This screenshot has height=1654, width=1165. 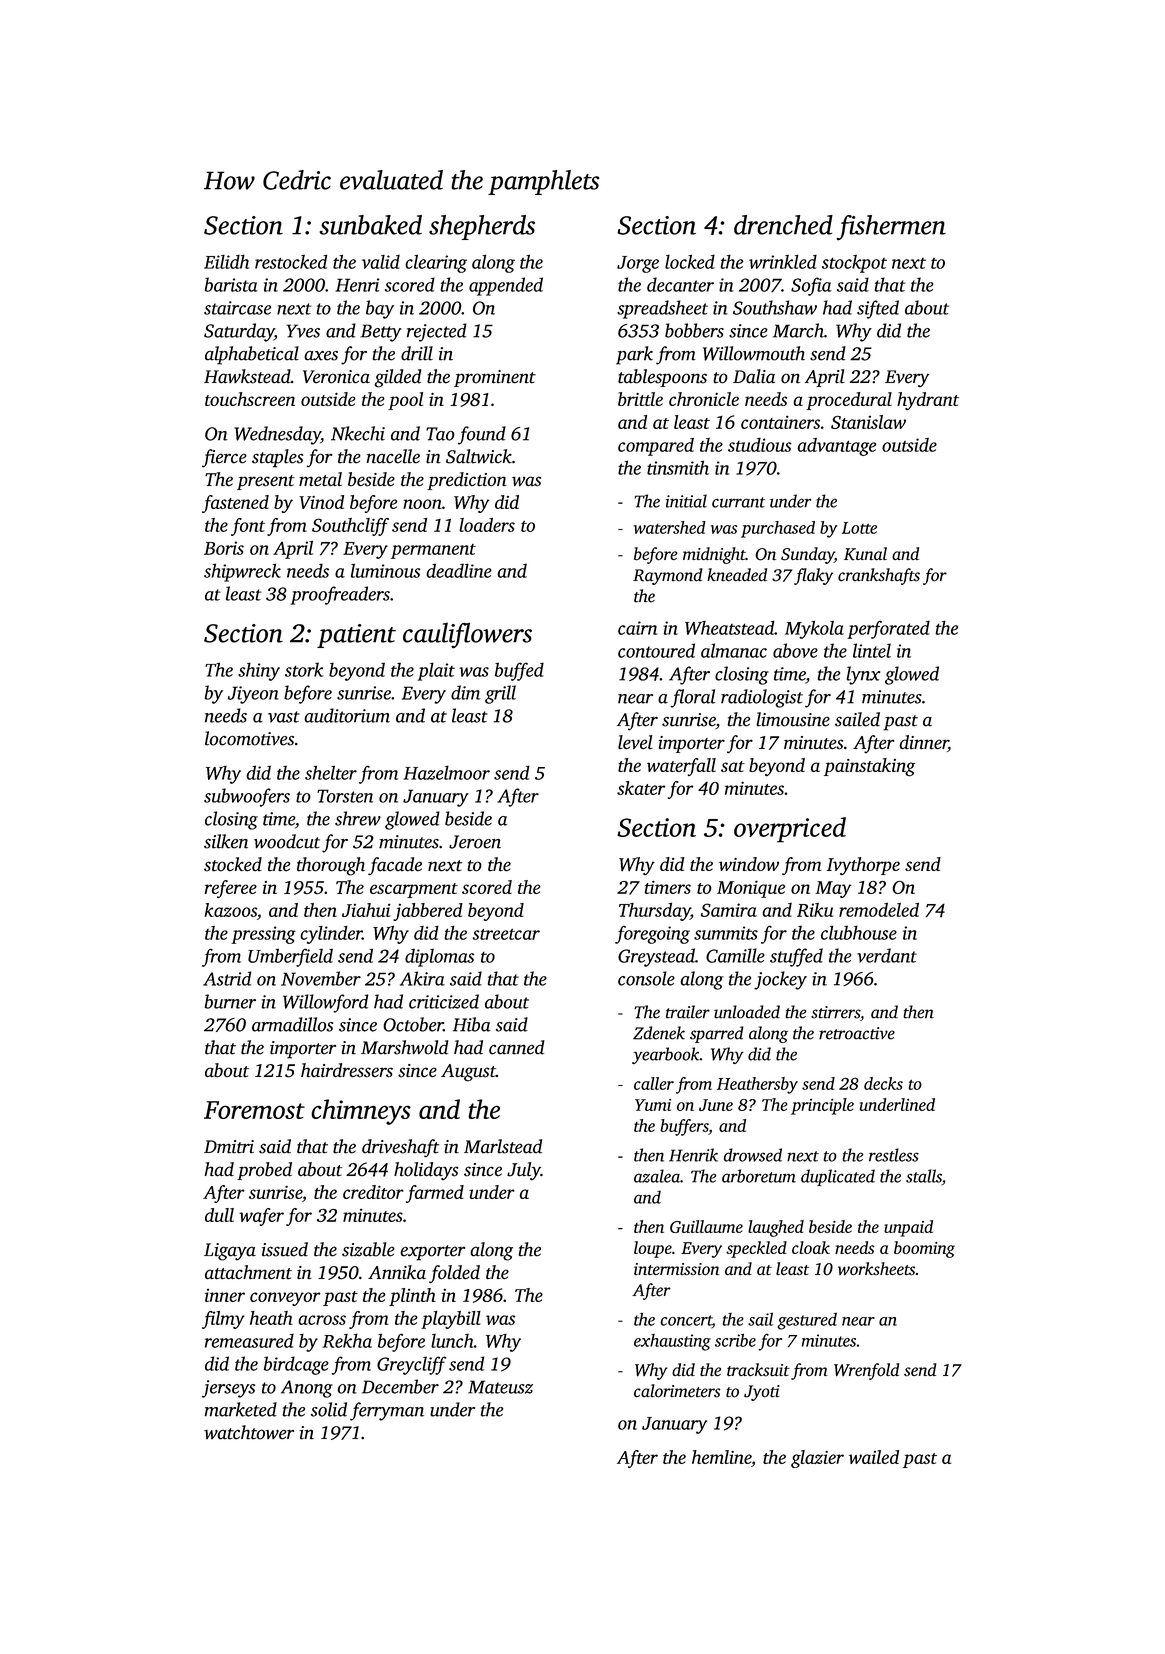 I want to click on unpaid, so click(x=908, y=1228).
